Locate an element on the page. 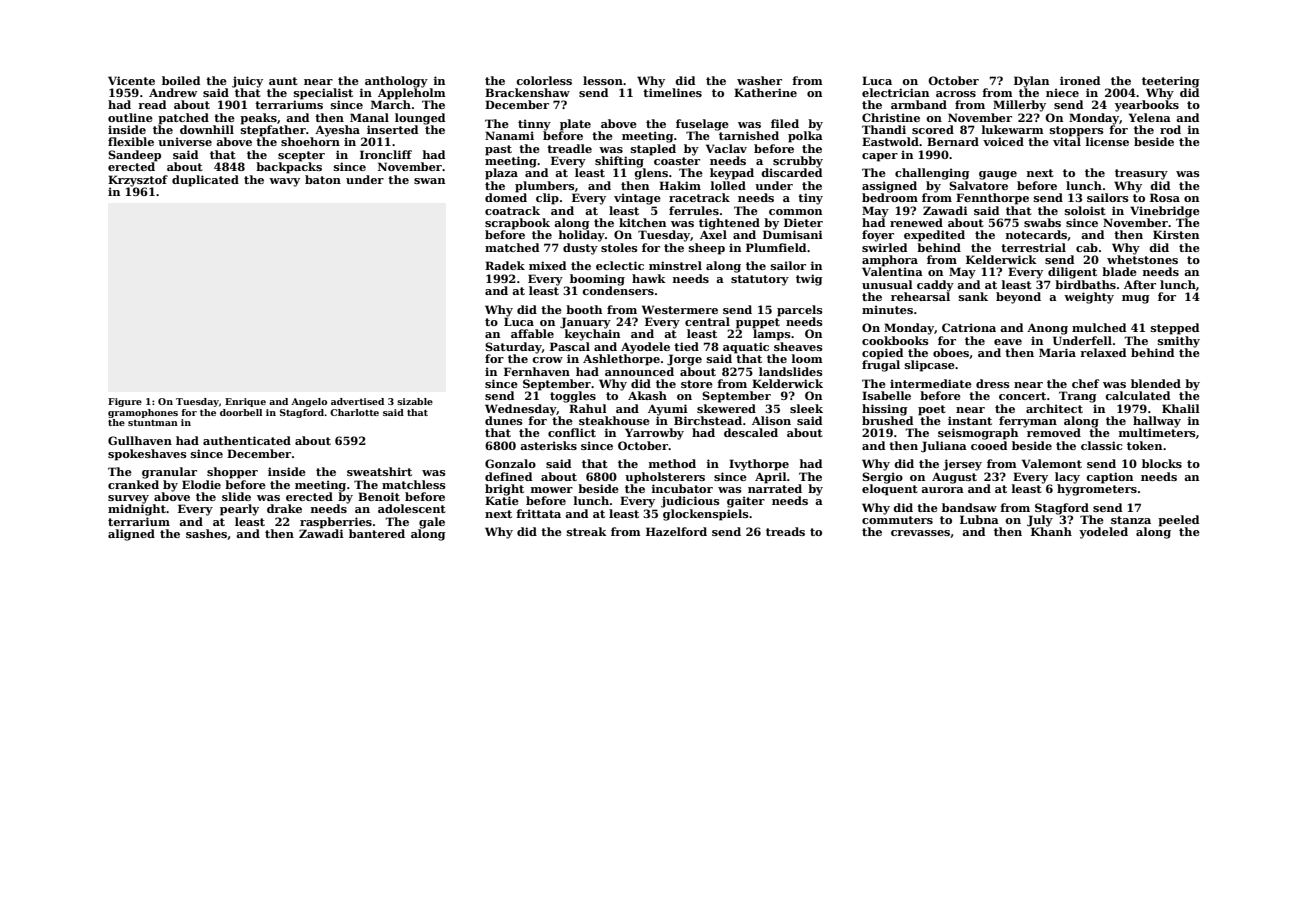 This page has width=1308, height=924. aligned is located at coordinates (131, 535).
